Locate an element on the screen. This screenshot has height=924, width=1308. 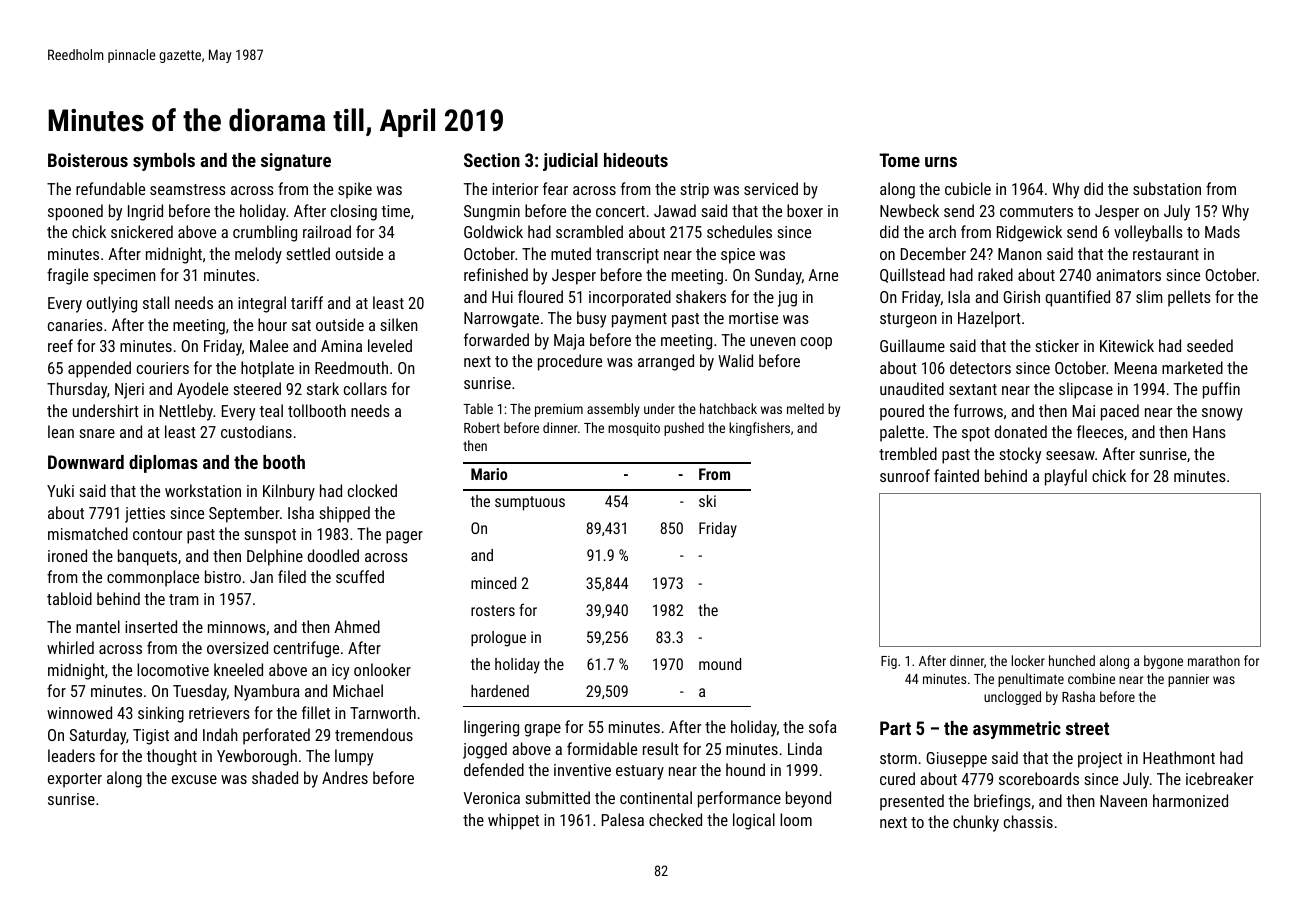
urns is located at coordinates (941, 162).
